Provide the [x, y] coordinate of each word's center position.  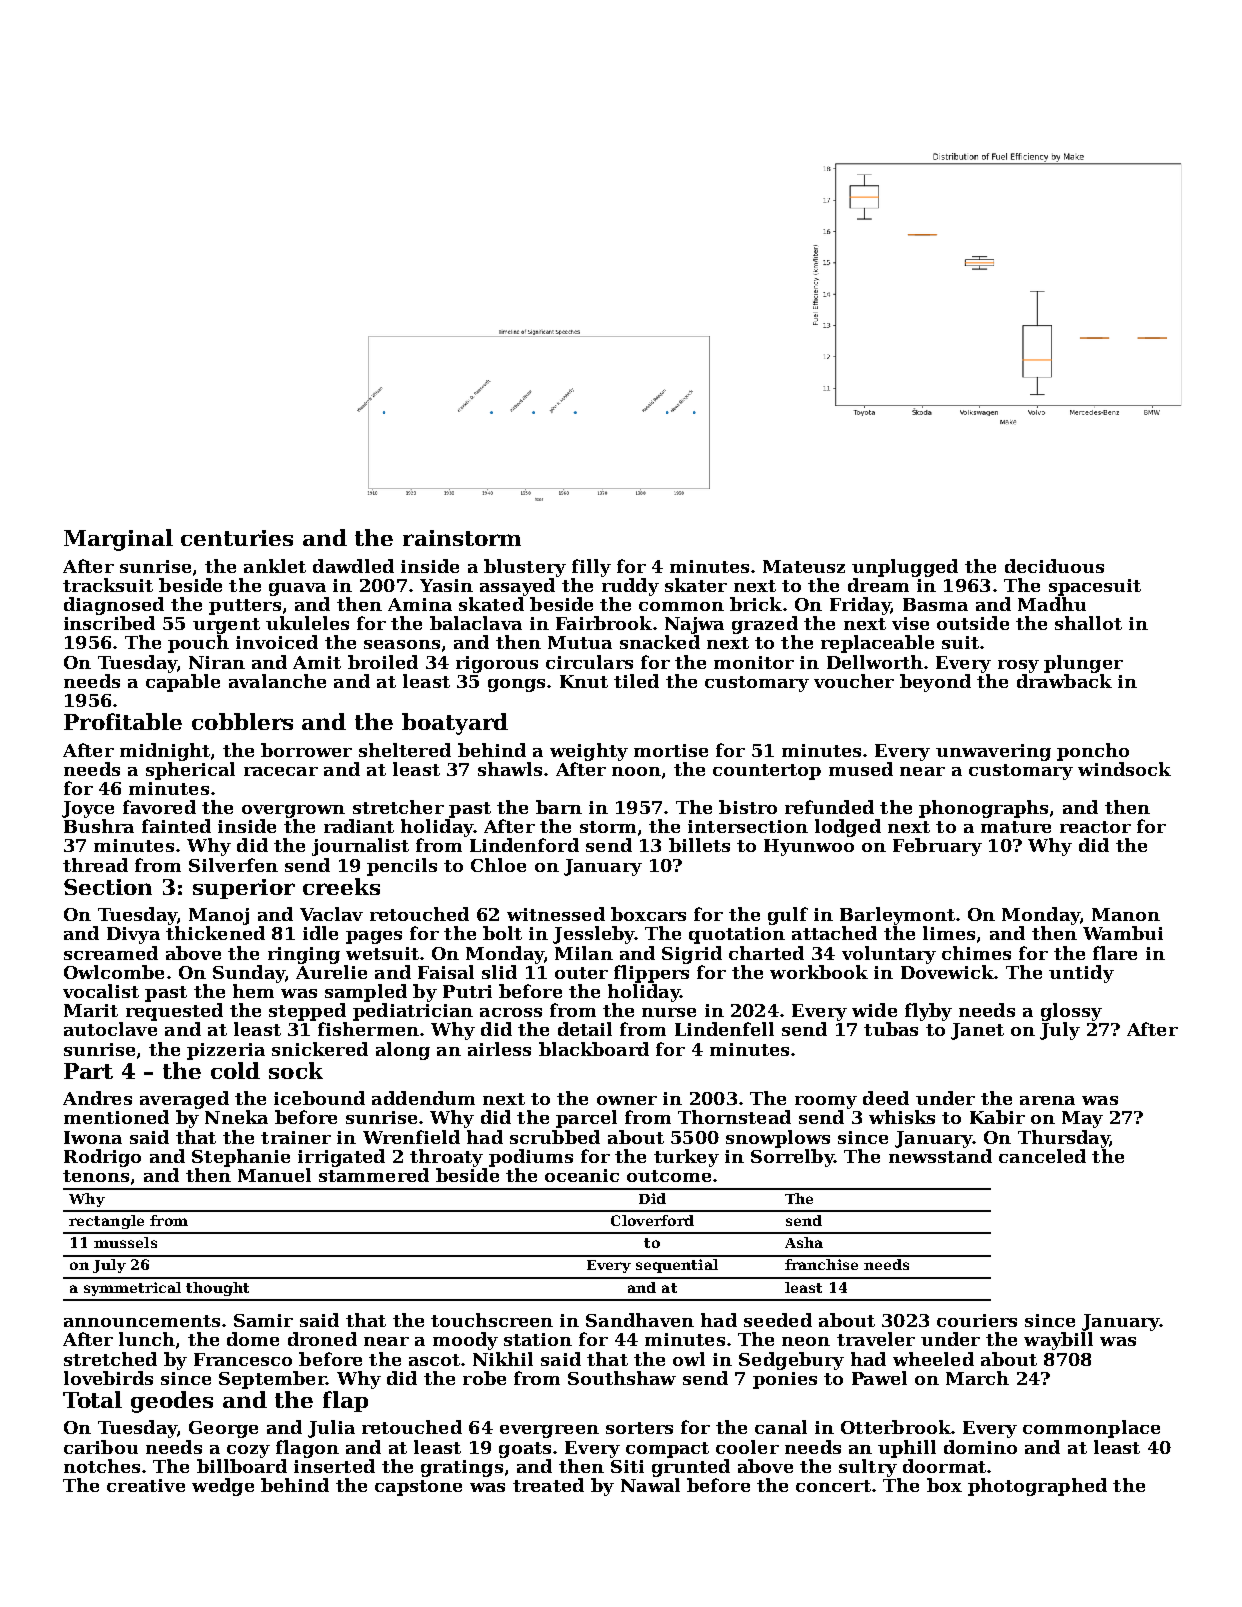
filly [591, 568]
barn [559, 807]
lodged [848, 828]
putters [245, 607]
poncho [1093, 752]
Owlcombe [114, 972]
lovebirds [108, 1378]
